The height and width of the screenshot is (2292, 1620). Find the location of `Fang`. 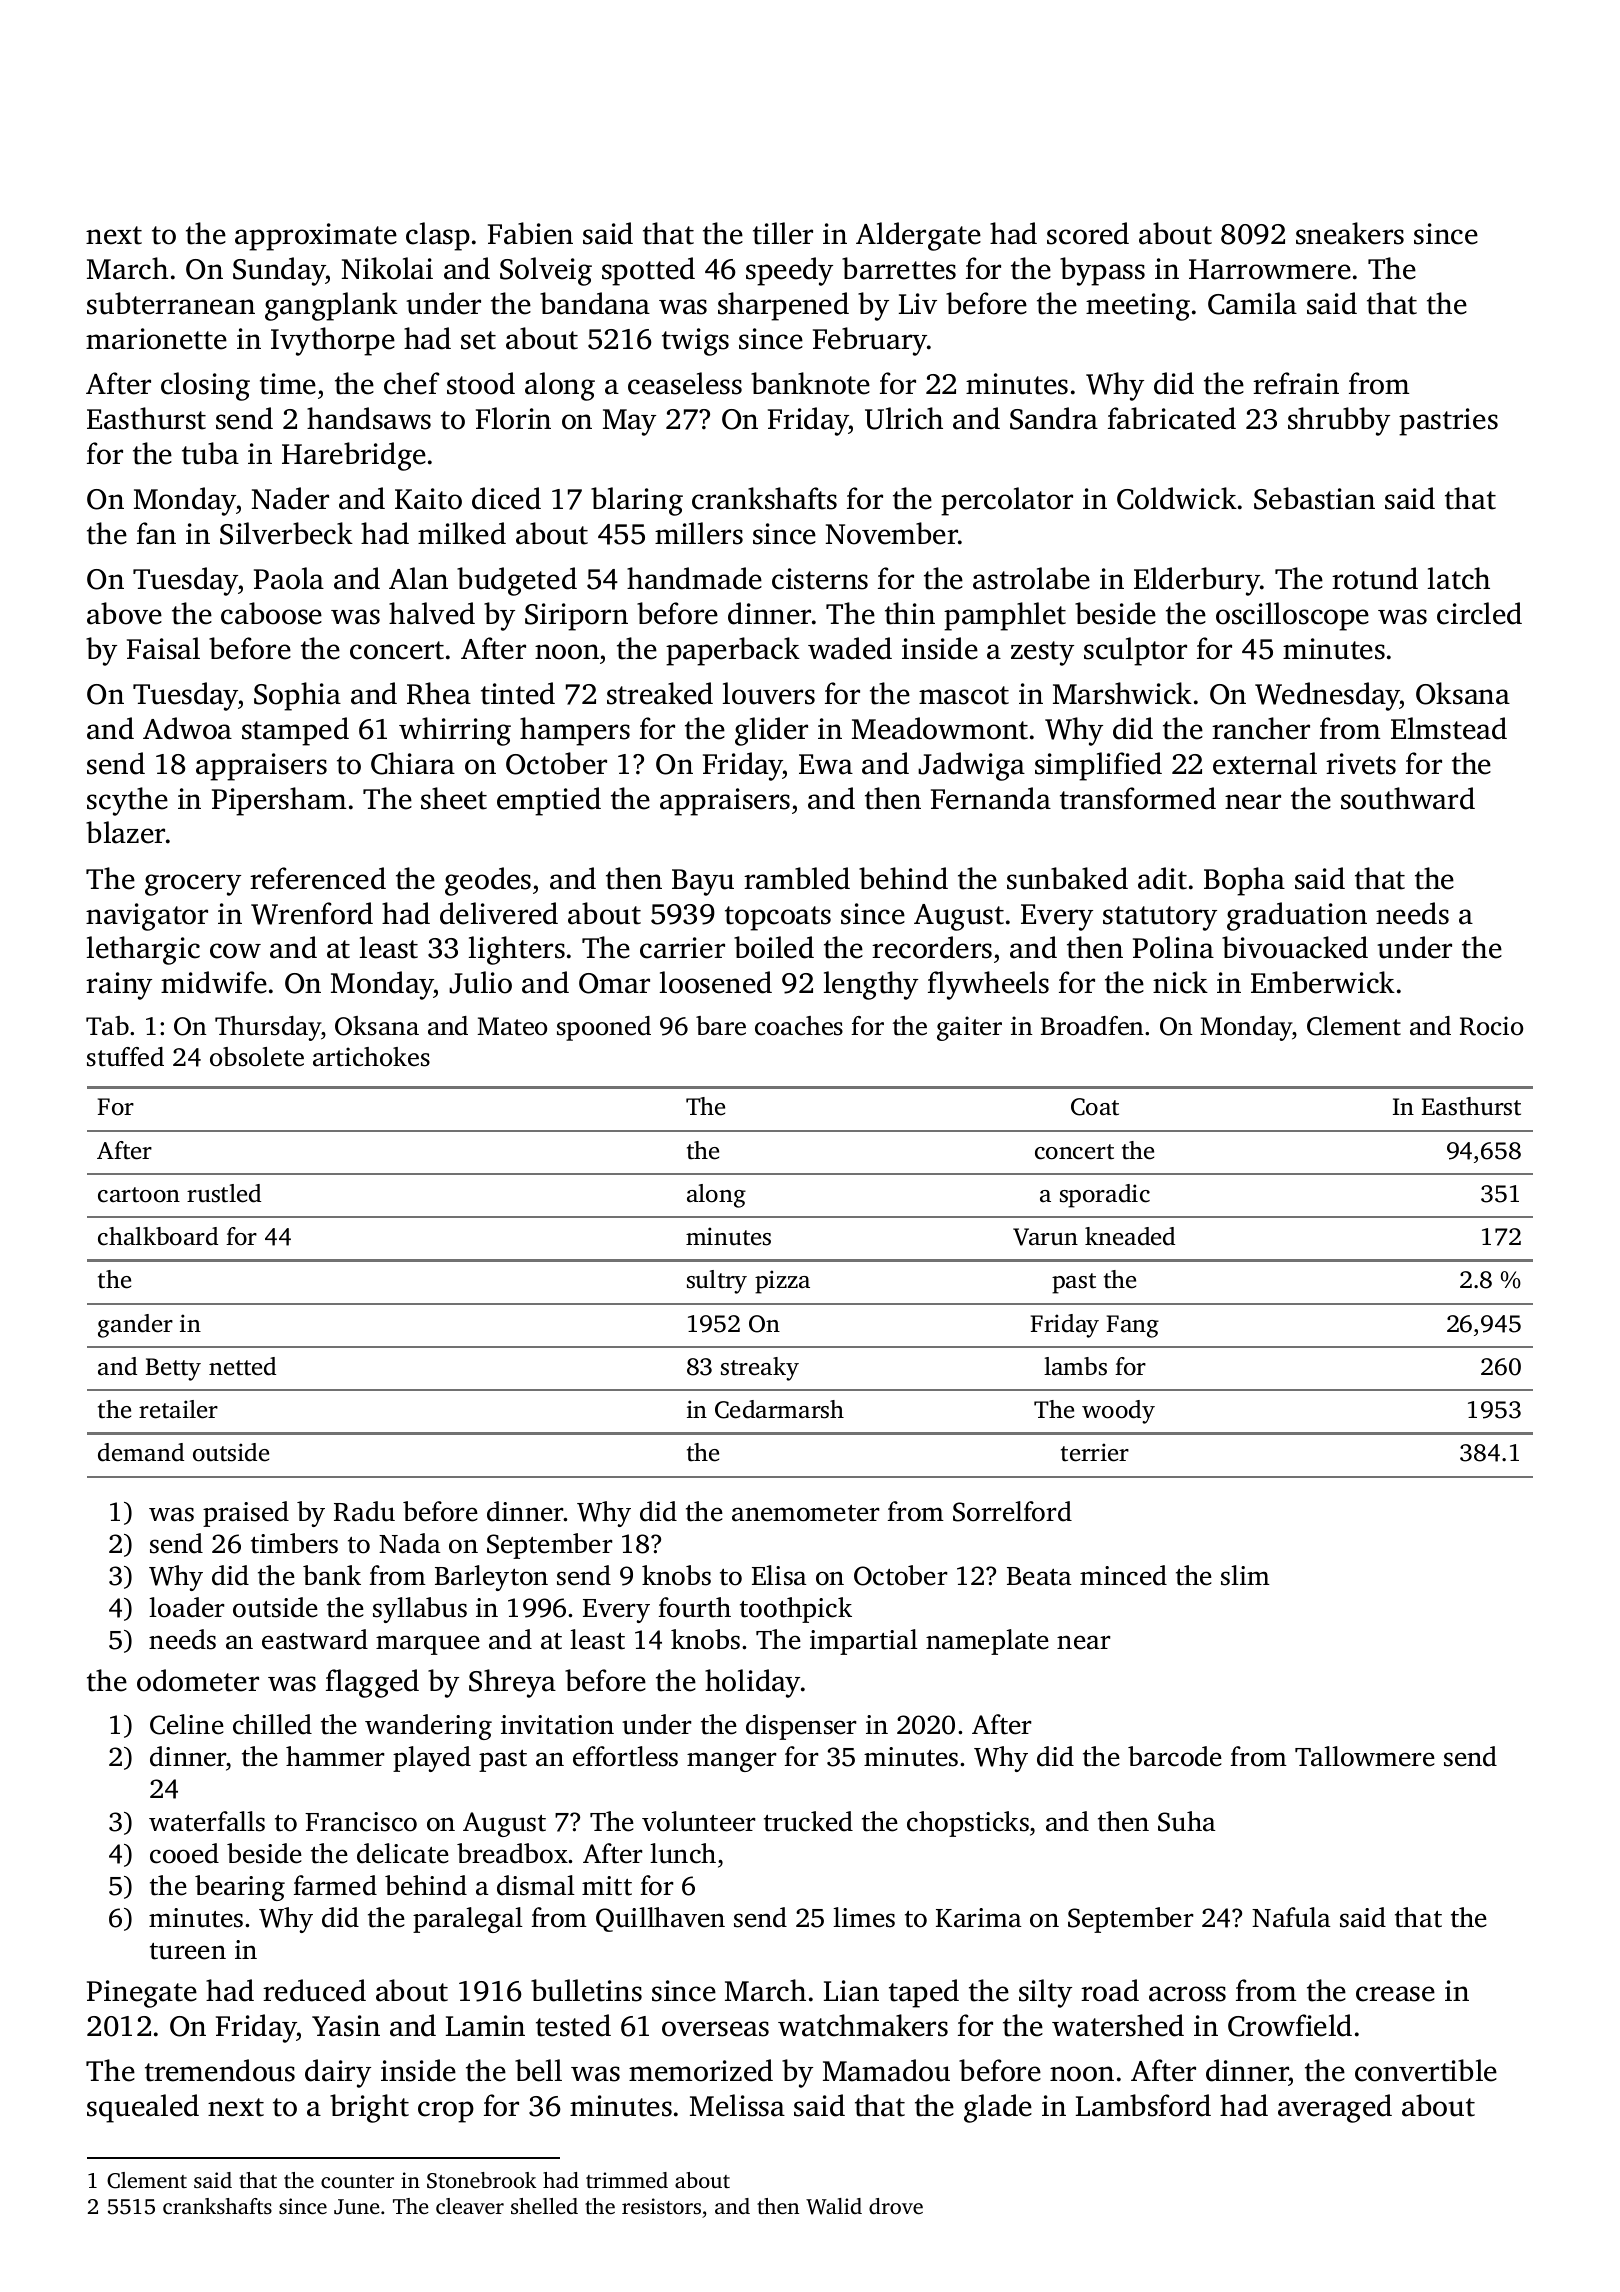

Fang is located at coordinates (1133, 1326).
